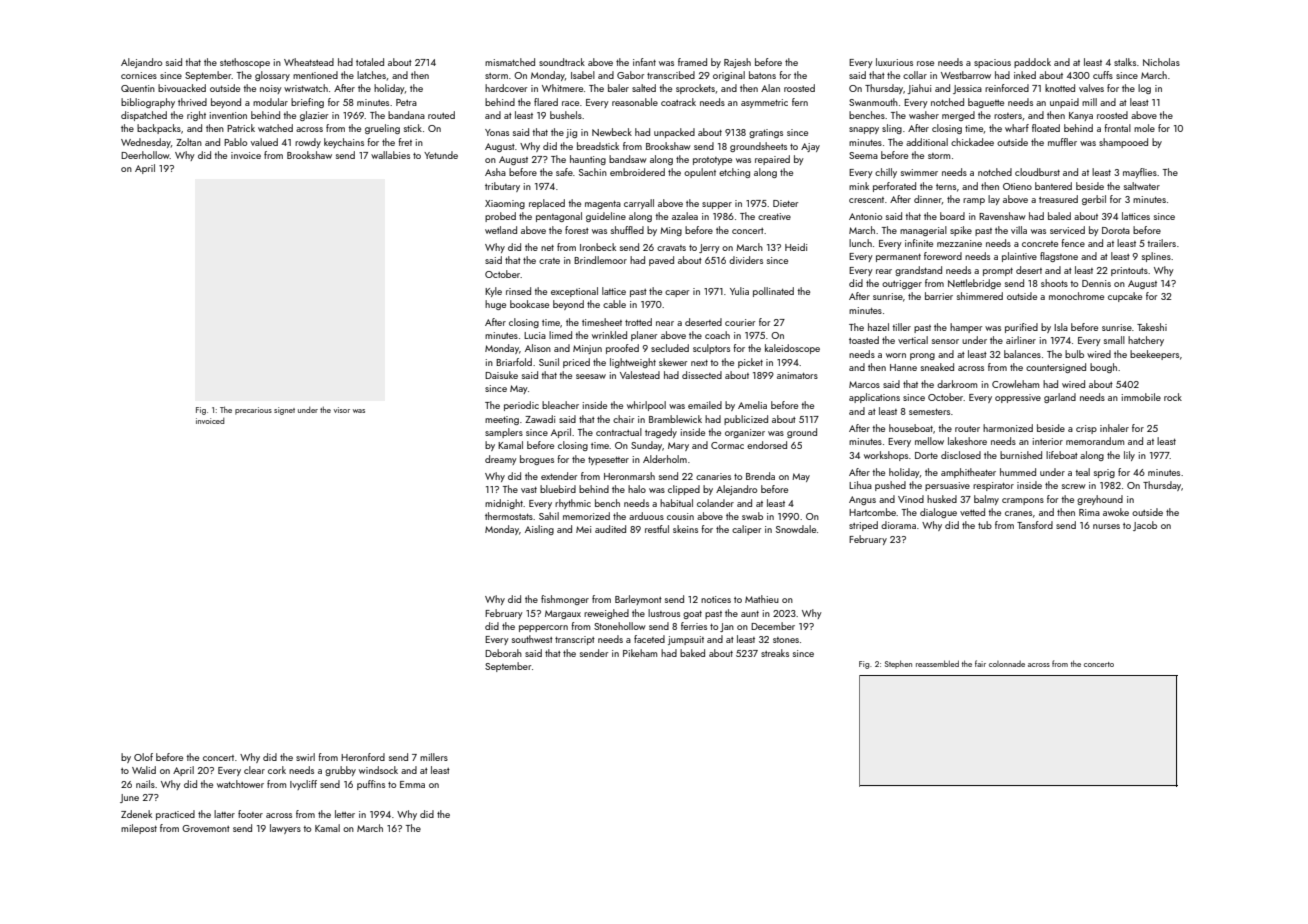 Image resolution: width=1308 pixels, height=924 pixels. What do you see at coordinates (139, 75) in the page?
I see `cornices` at bounding box center [139, 75].
